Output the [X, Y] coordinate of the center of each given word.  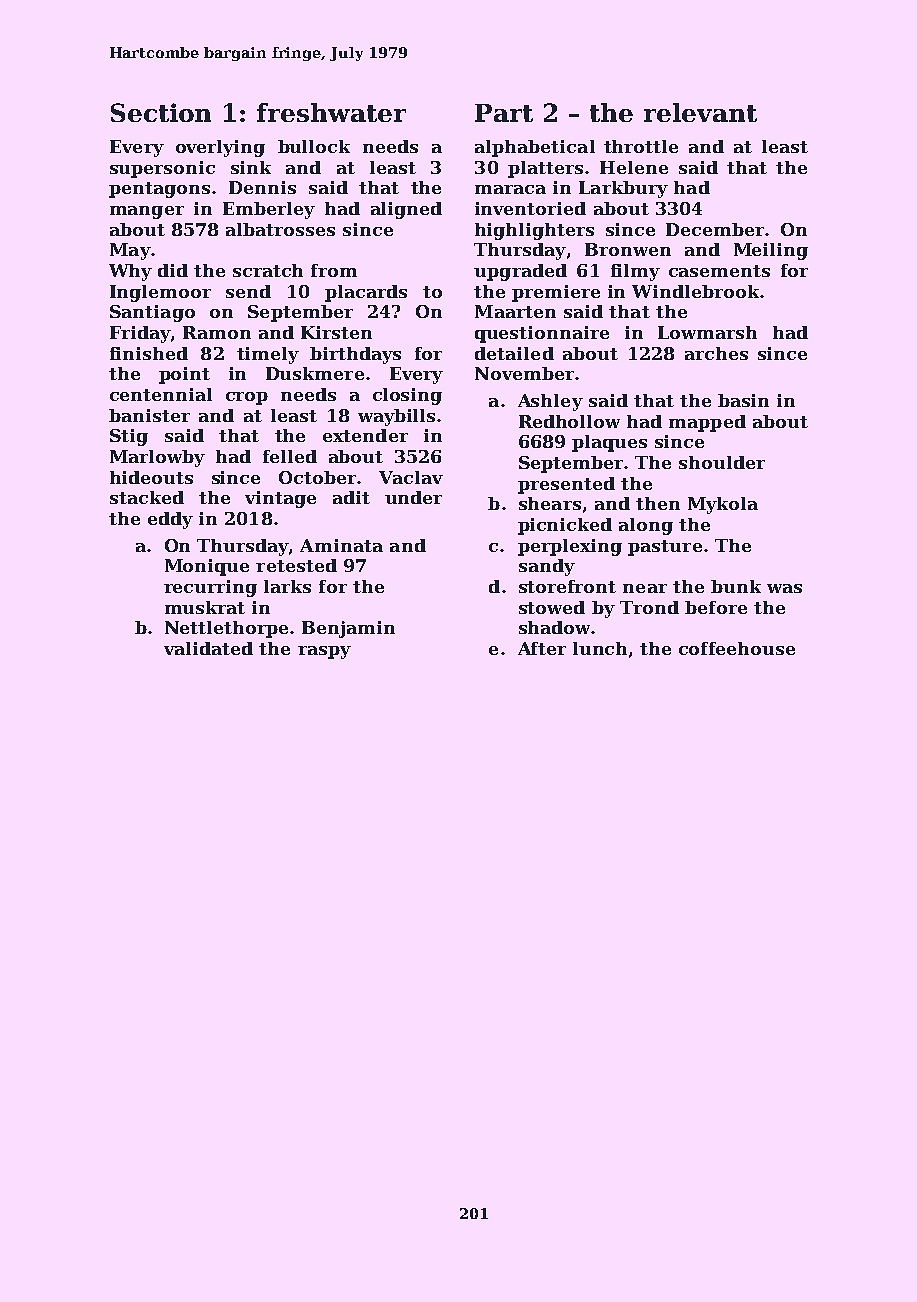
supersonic [162, 169]
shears [550, 503]
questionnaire [542, 334]
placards [366, 293]
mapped [707, 423]
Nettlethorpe [226, 629]
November [524, 373]
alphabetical [535, 148]
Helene [634, 167]
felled [290, 456]
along [646, 526]
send [248, 291]
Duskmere [315, 373]
